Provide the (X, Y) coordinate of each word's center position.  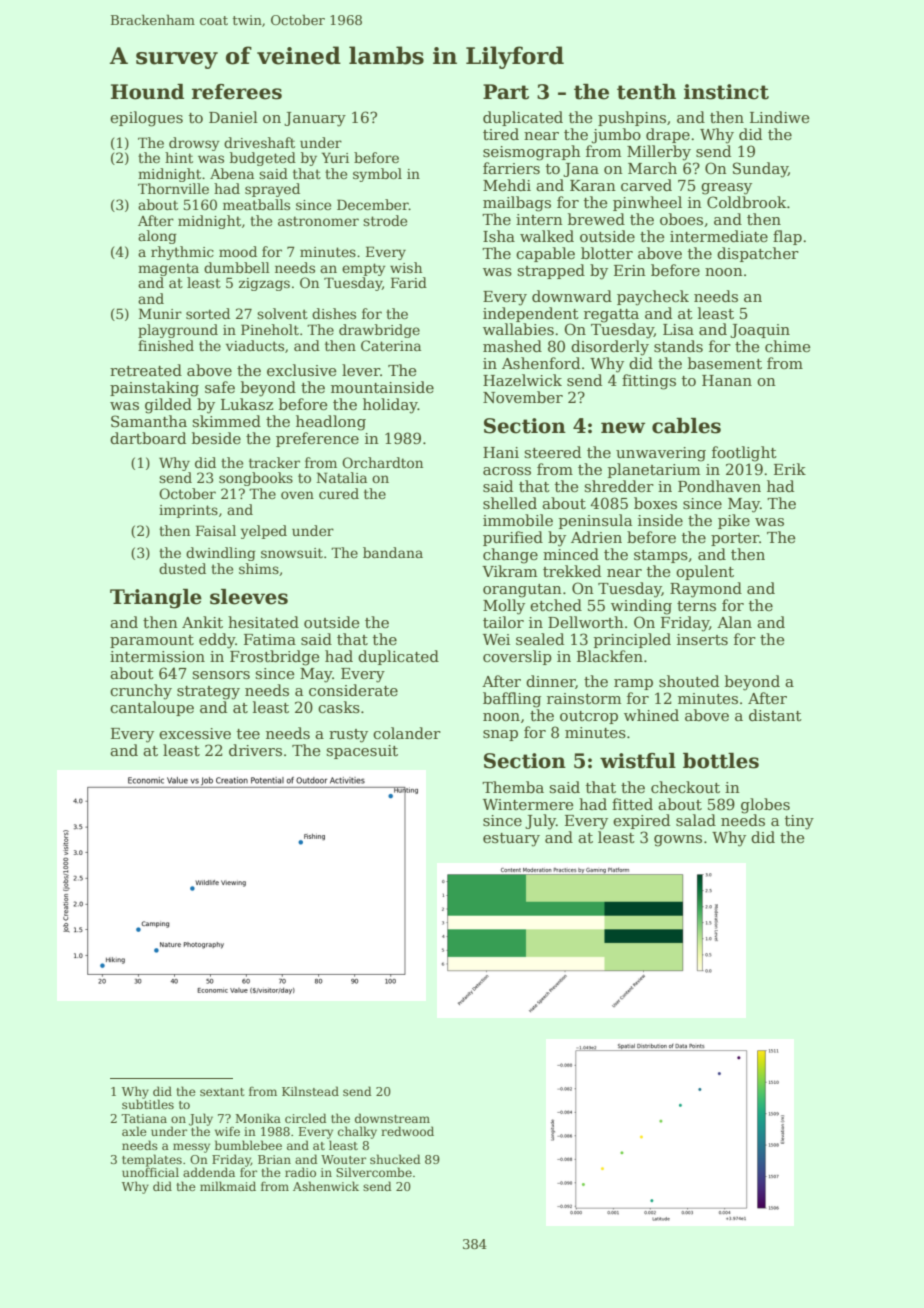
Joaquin (760, 331)
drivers (255, 750)
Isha (499, 236)
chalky (357, 1132)
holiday (390, 406)
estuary (511, 840)
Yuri (335, 157)
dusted (182, 568)
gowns (678, 841)
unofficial (150, 1172)
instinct (726, 92)
